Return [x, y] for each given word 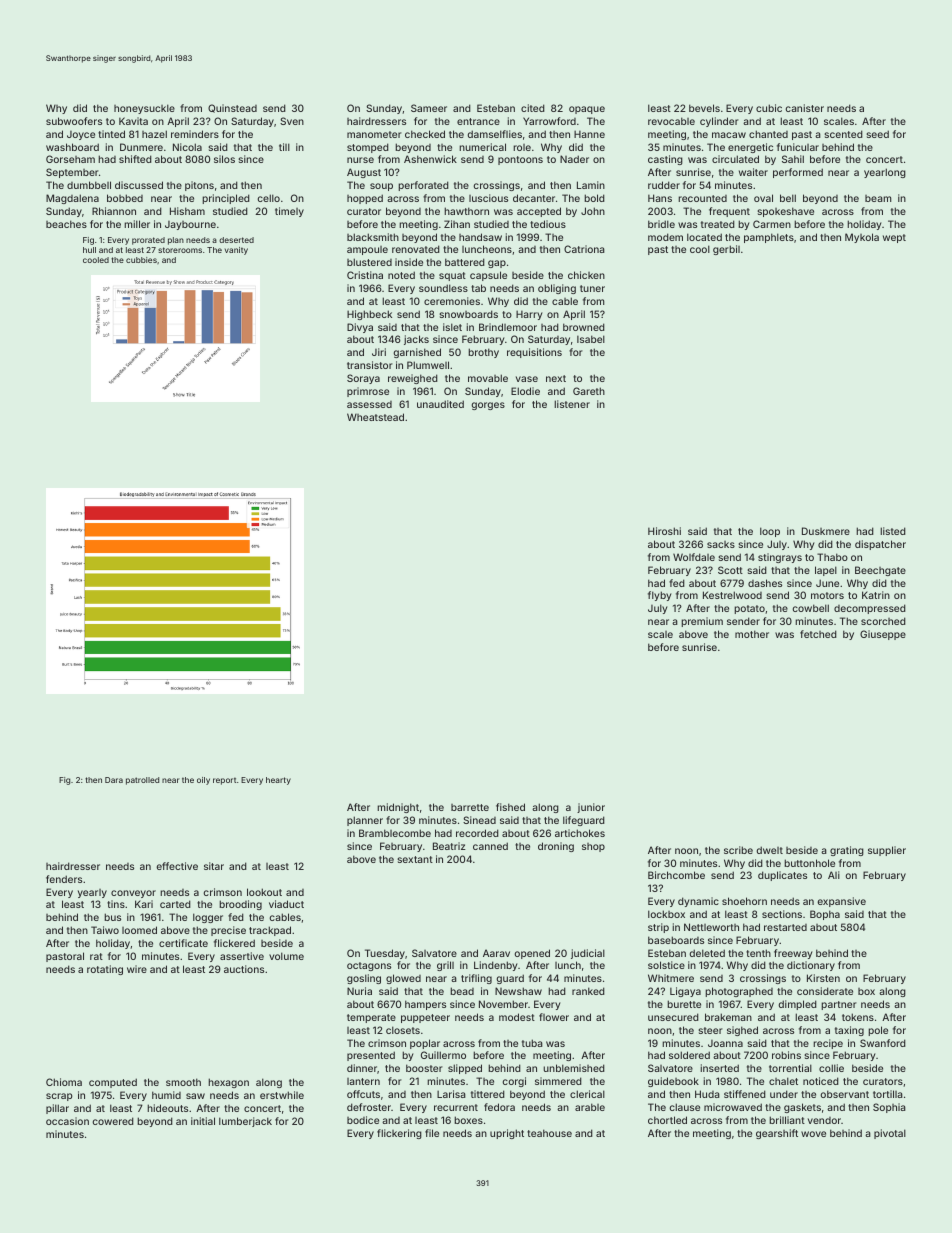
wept [894, 238]
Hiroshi [664, 531]
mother [752, 634]
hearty [278, 781]
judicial [588, 954]
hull [89, 250]
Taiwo [105, 930]
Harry [529, 315]
